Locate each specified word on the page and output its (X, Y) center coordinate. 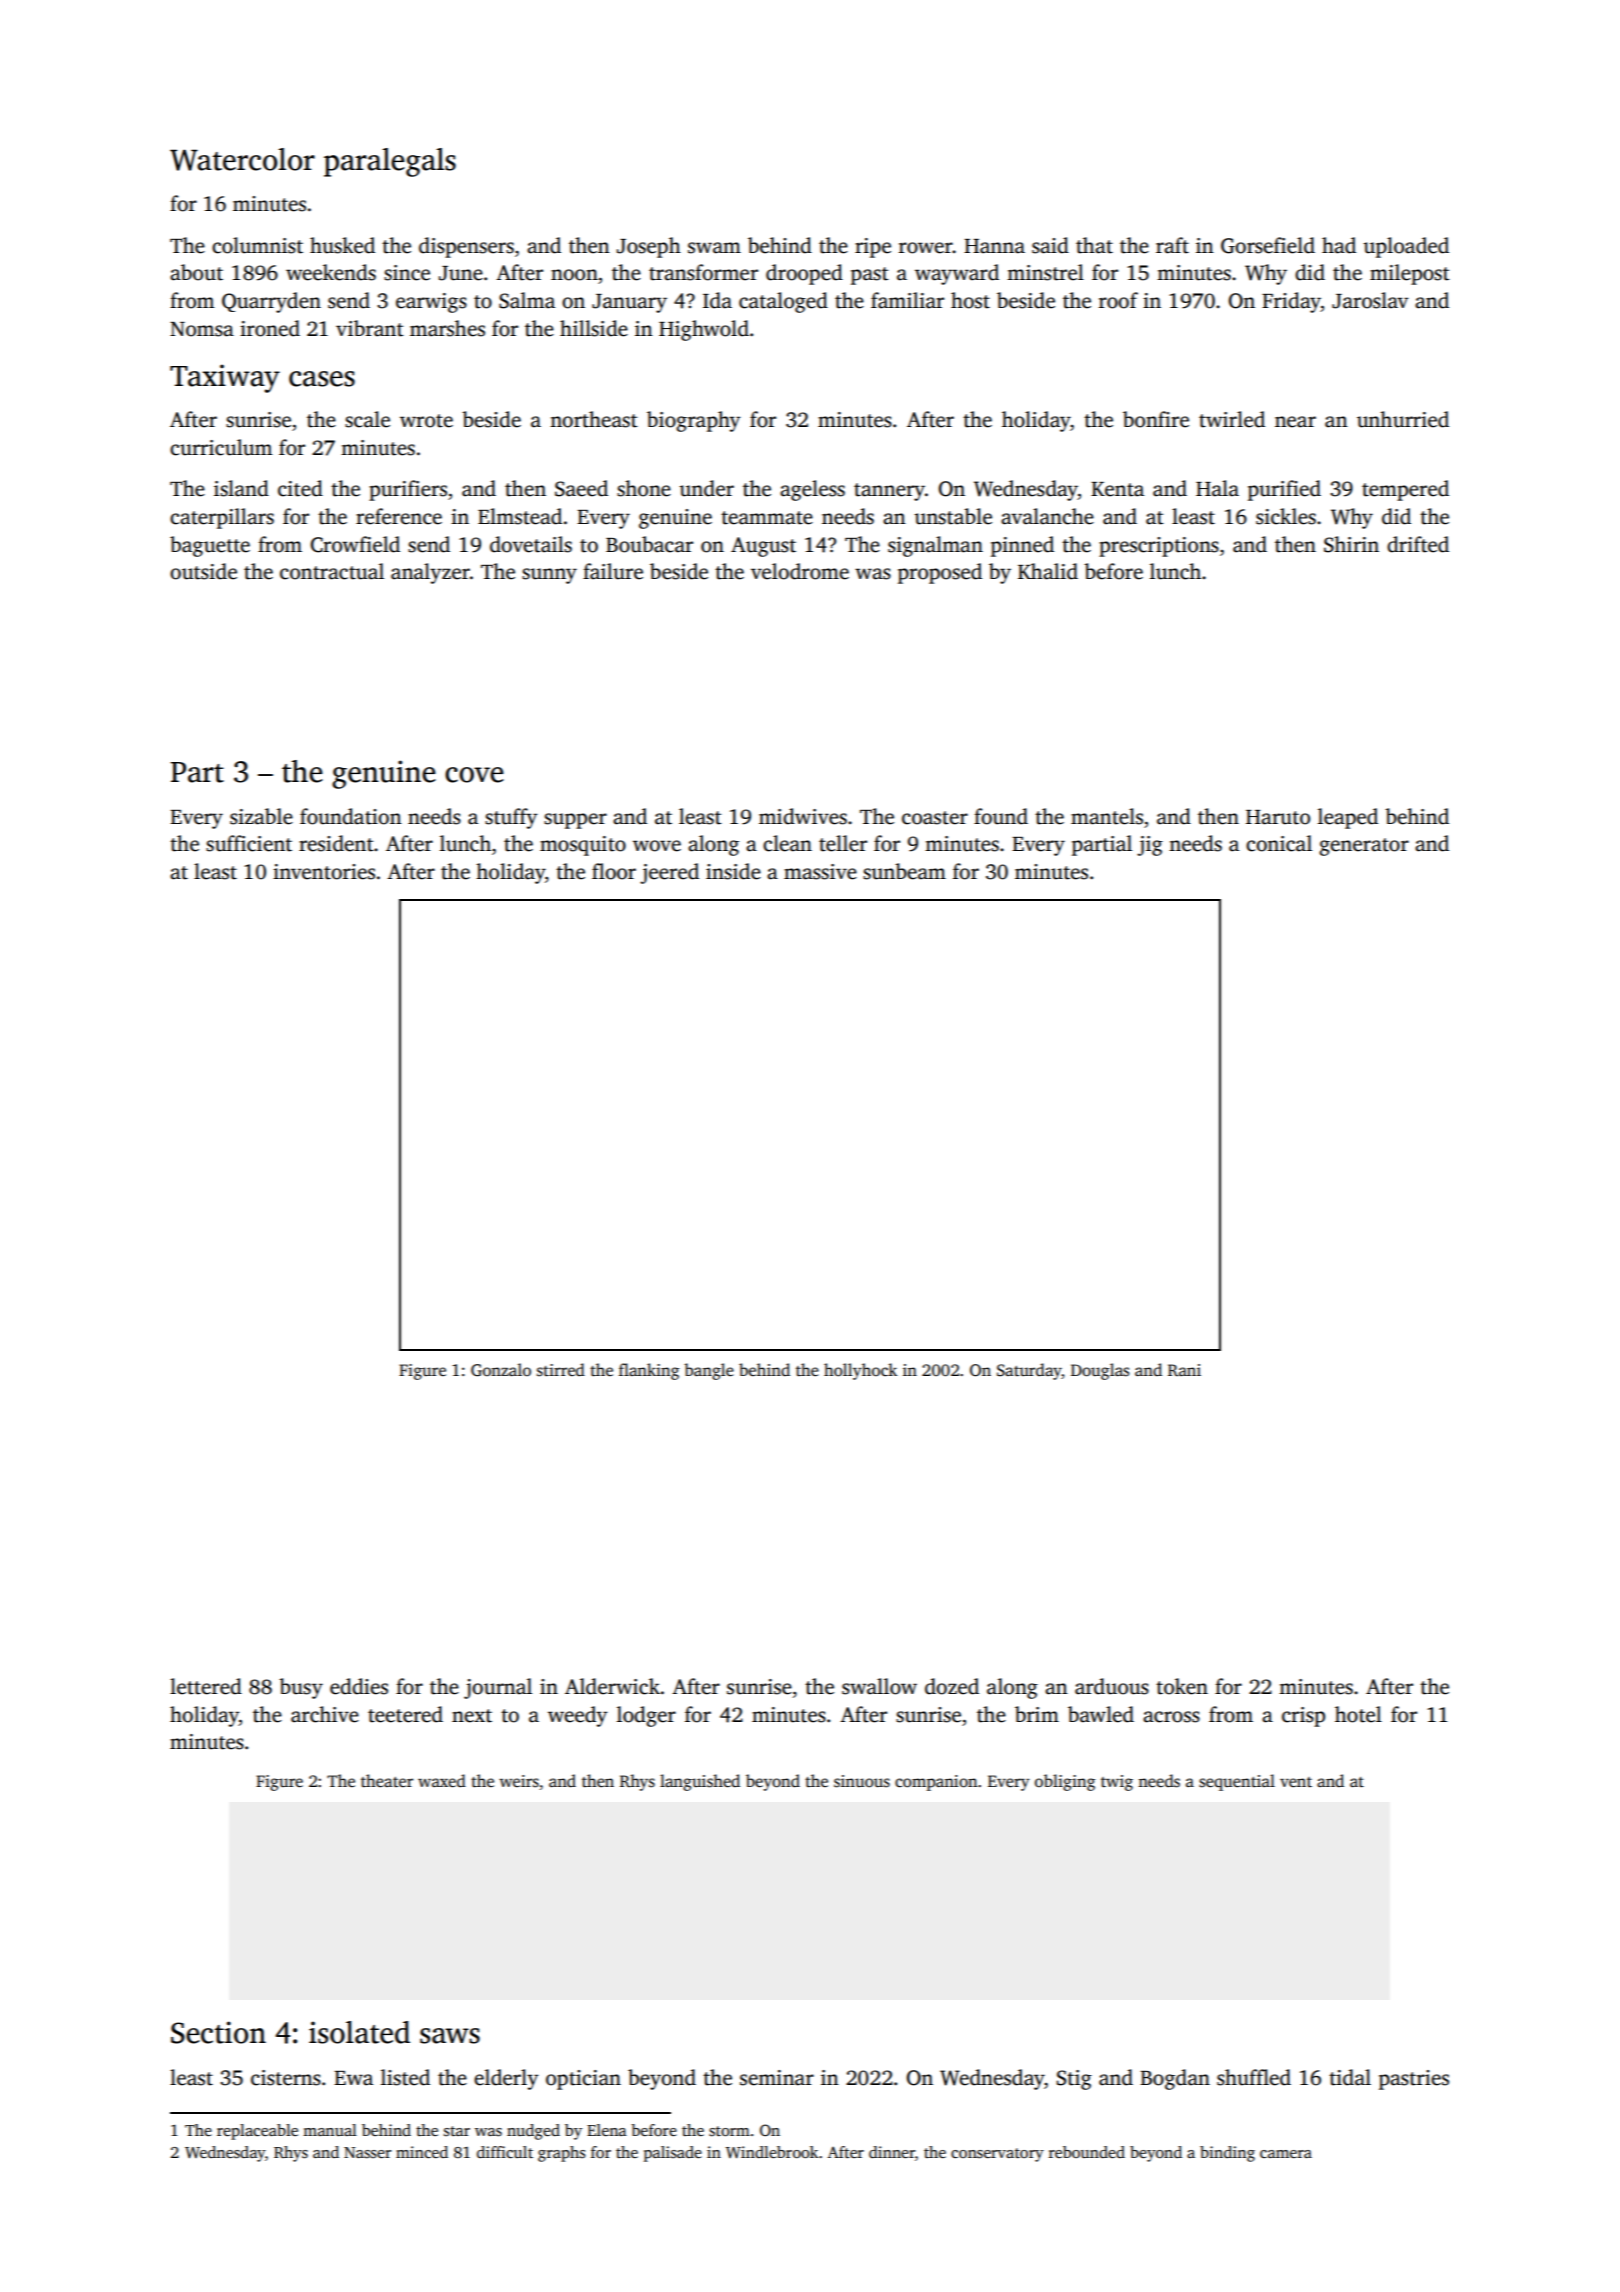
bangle (709, 1371)
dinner (892, 2152)
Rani (1184, 1370)
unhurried (1403, 419)
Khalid (1048, 571)
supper (575, 821)
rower (926, 248)
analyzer (430, 573)
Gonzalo (501, 1370)
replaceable (257, 2132)
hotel (1358, 1714)
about (196, 272)
